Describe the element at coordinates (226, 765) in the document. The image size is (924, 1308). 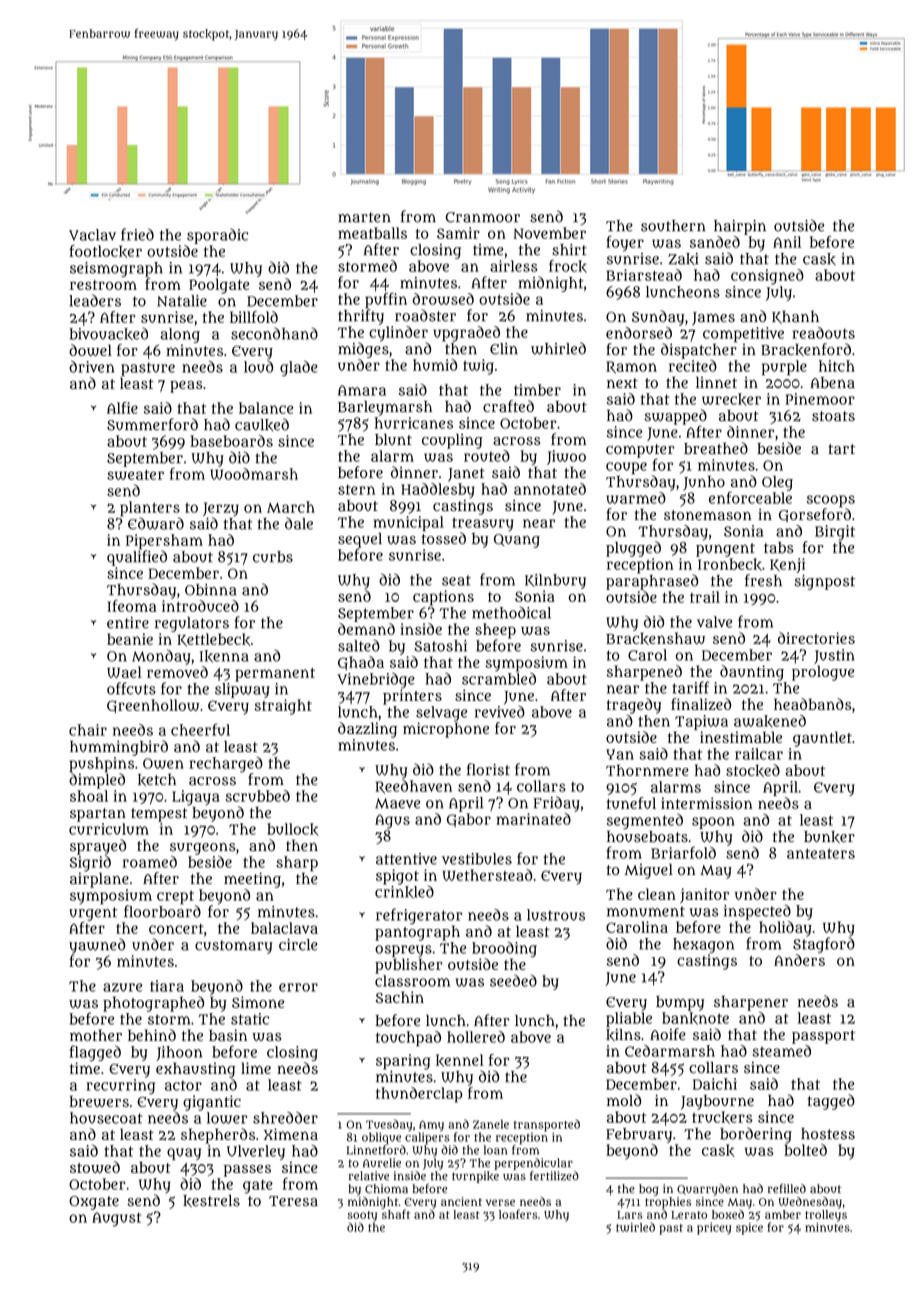
I see `recharged` at that location.
